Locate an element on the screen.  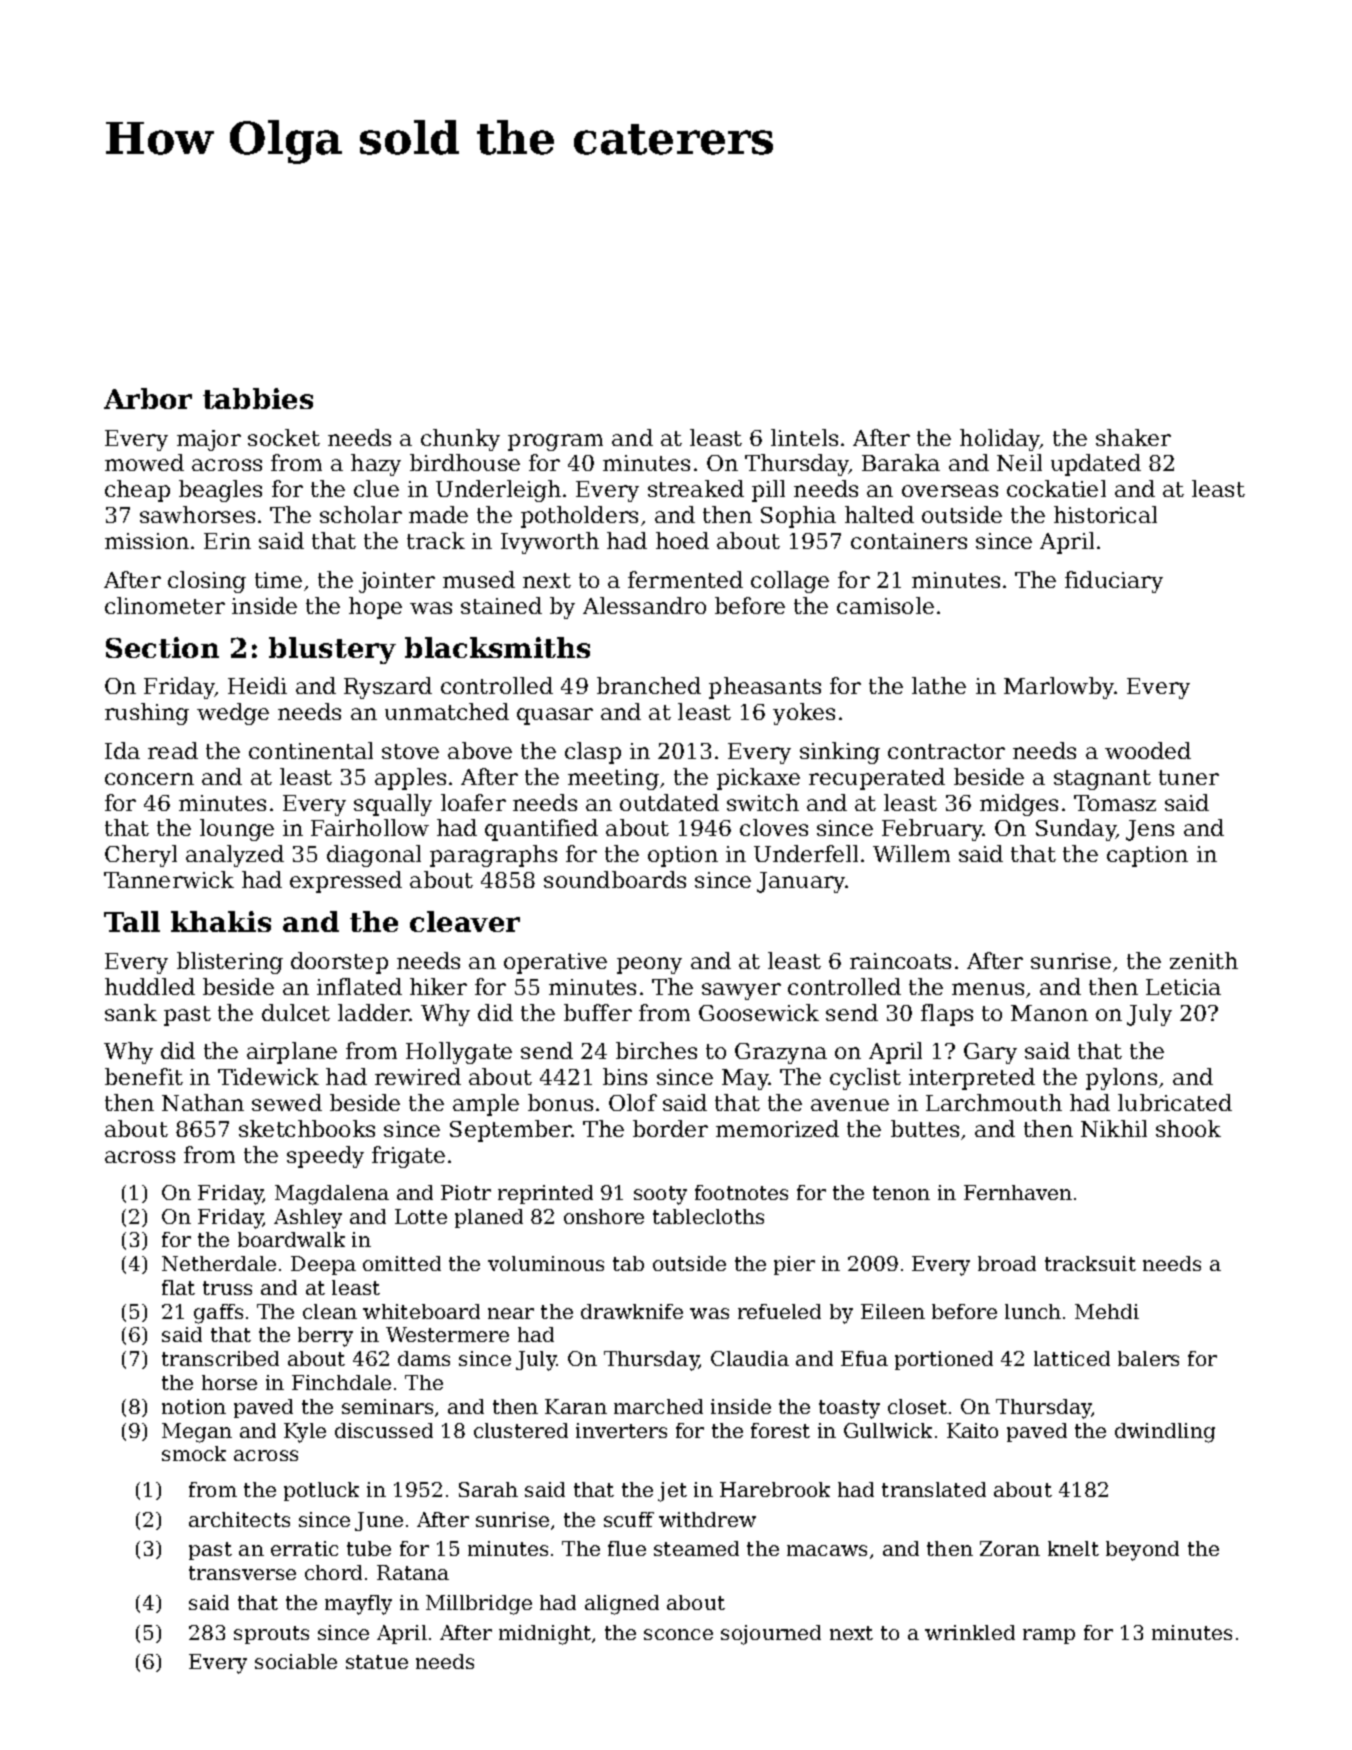
tabbies is located at coordinates (258, 398).
